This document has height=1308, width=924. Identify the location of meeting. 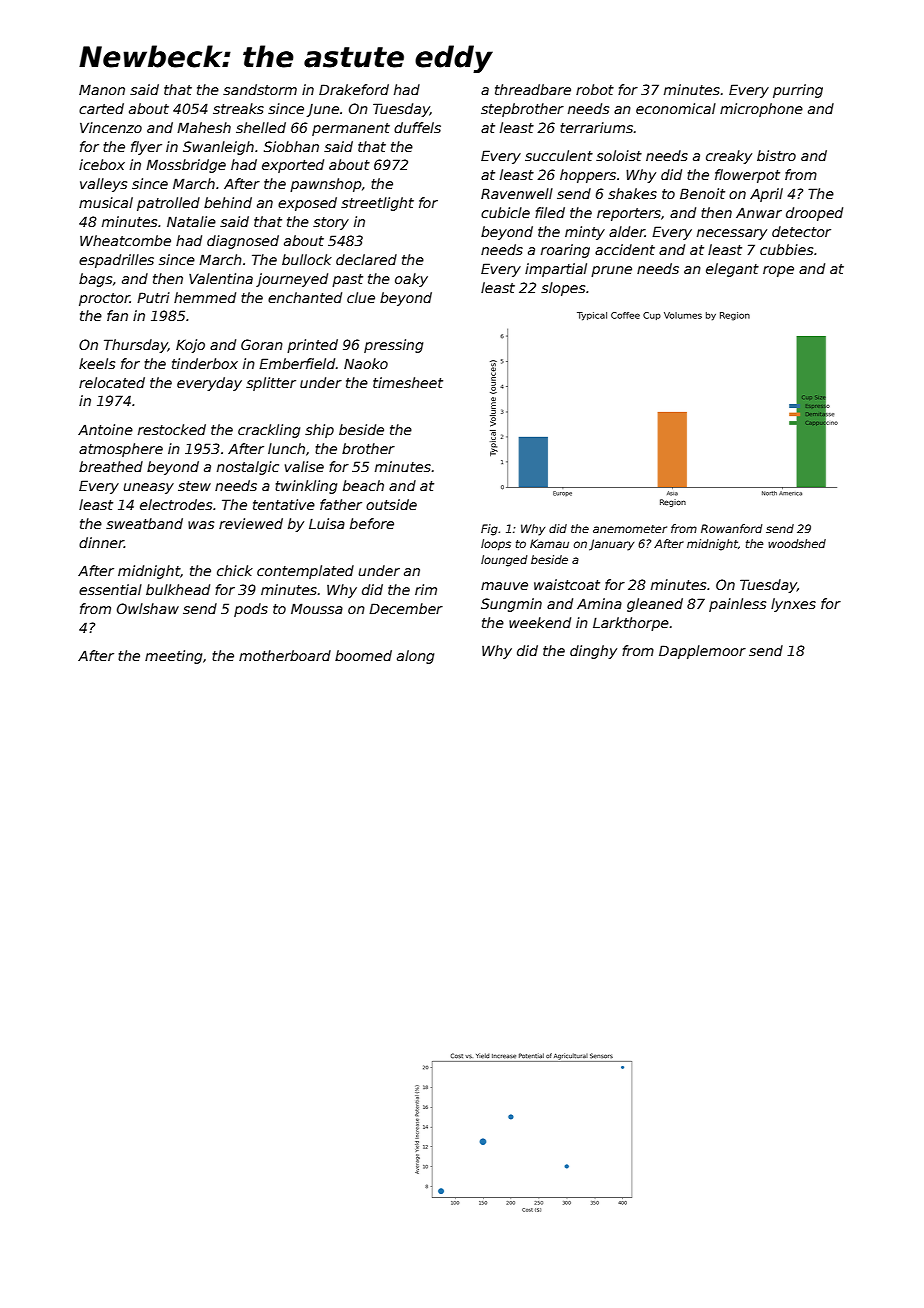
(173, 657).
